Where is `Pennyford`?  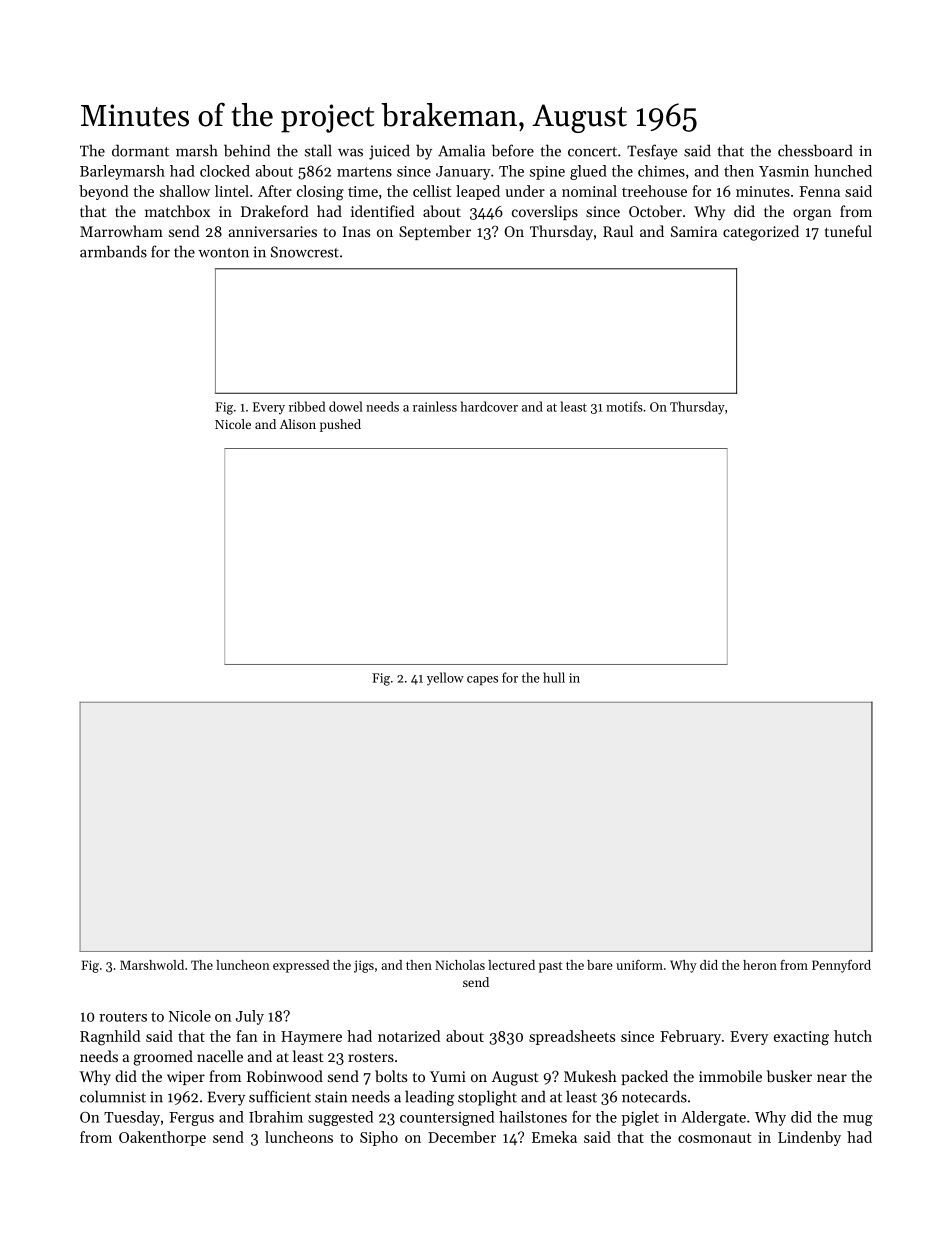
Pennyford is located at coordinates (841, 966).
